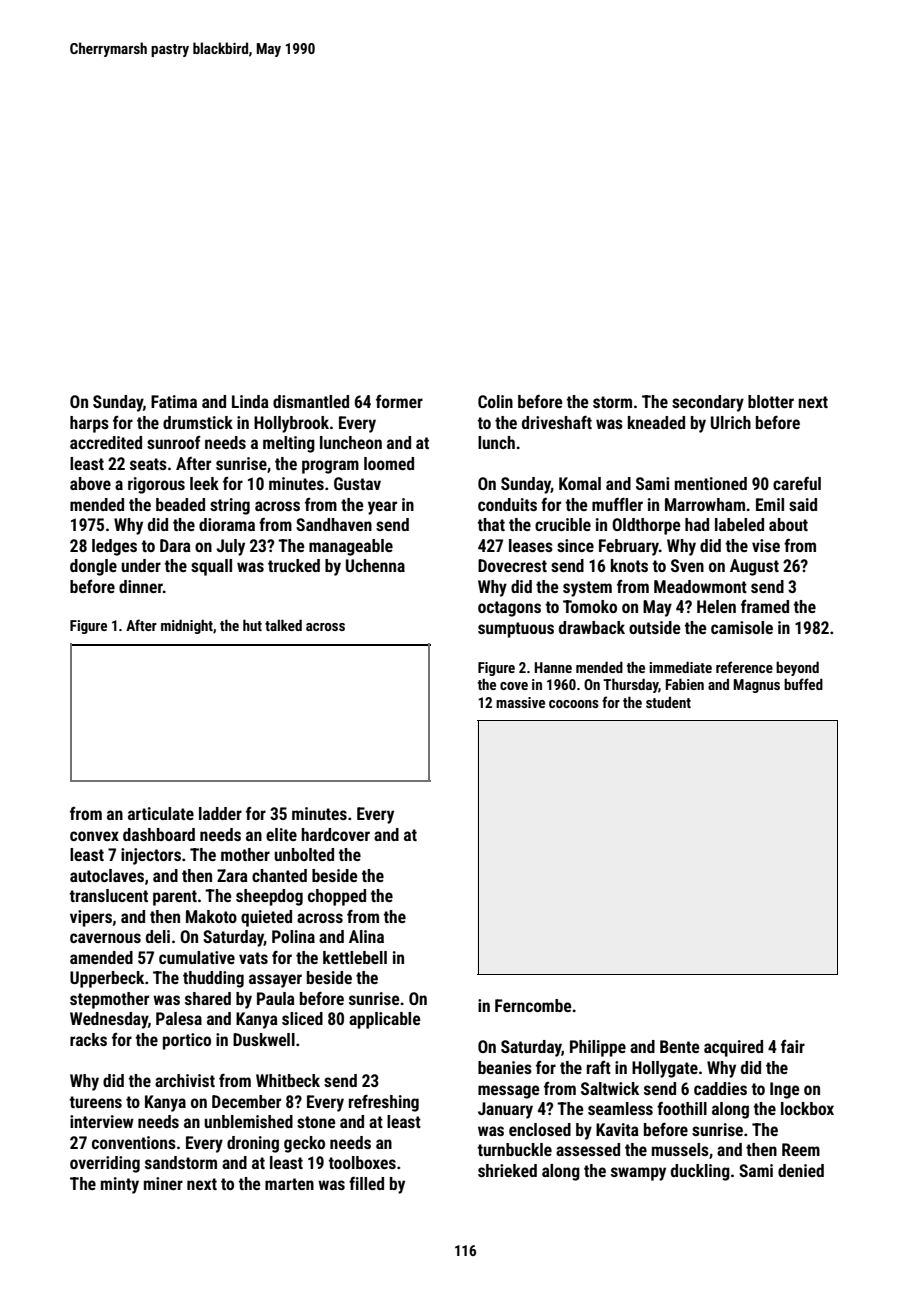 The image size is (908, 1316). What do you see at coordinates (655, 627) in the screenshot?
I see `outside` at bounding box center [655, 627].
